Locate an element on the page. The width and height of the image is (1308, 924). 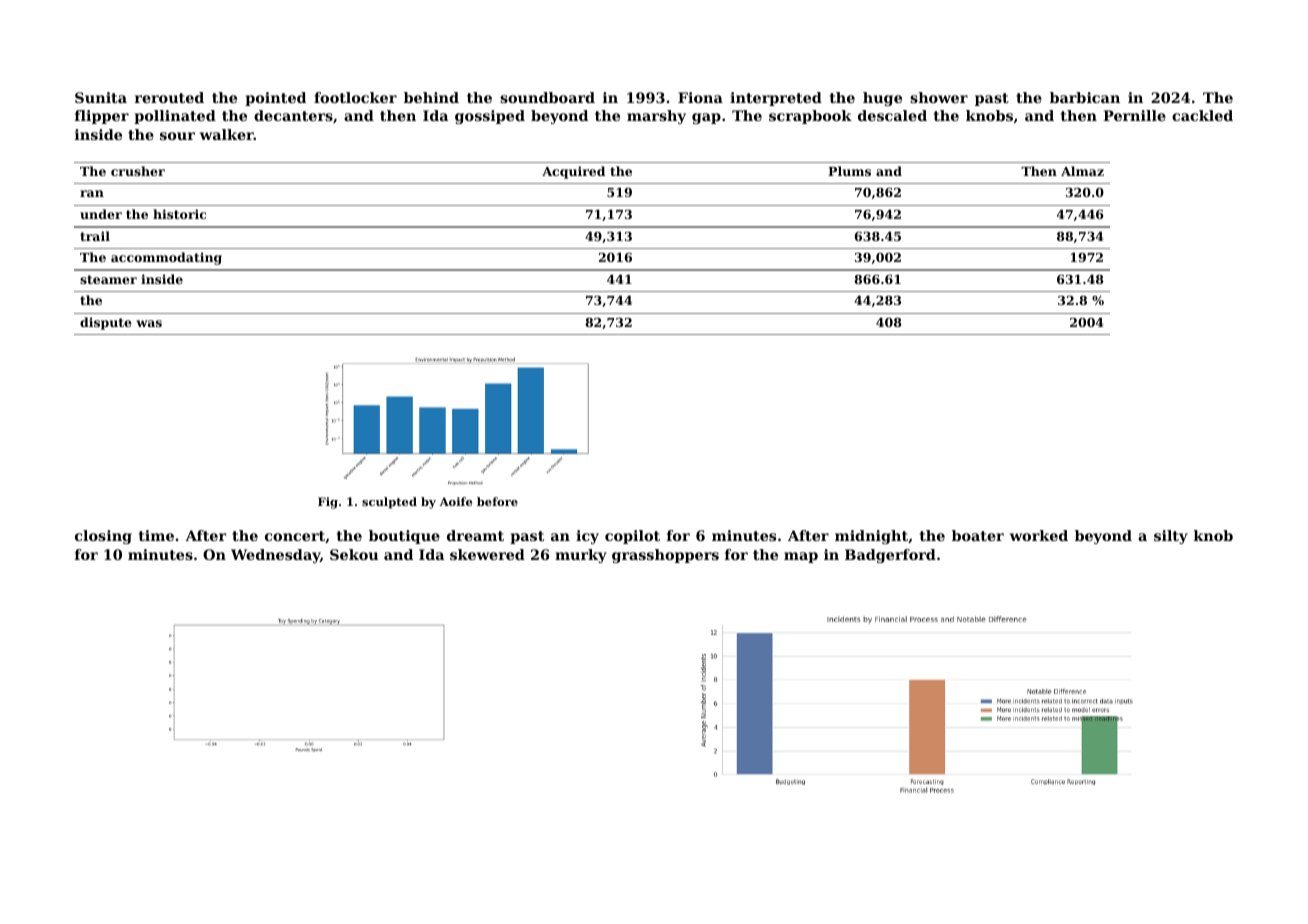
Sekou is located at coordinates (354, 554).
